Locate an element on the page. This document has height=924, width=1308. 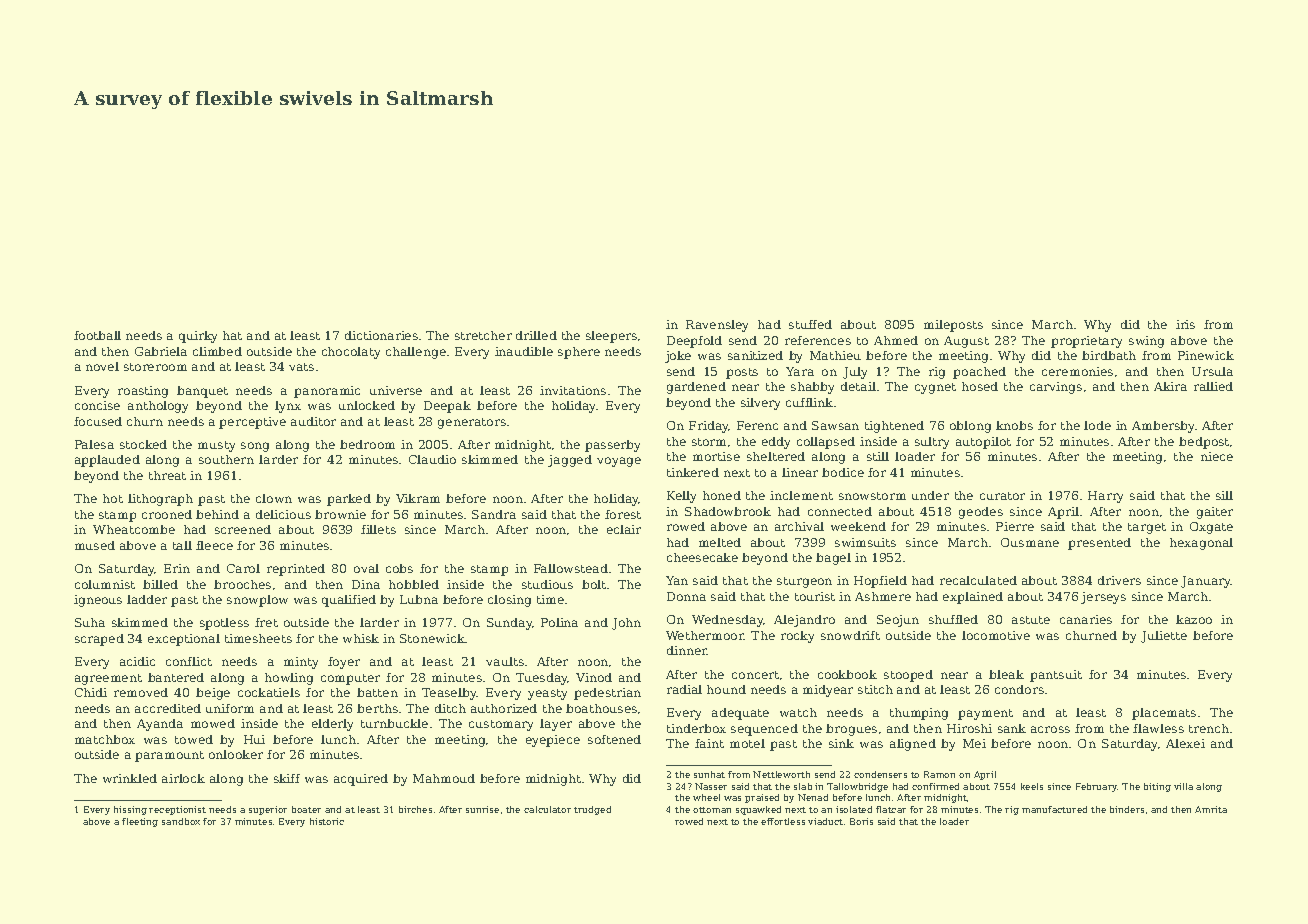
passerby is located at coordinates (612, 446).
